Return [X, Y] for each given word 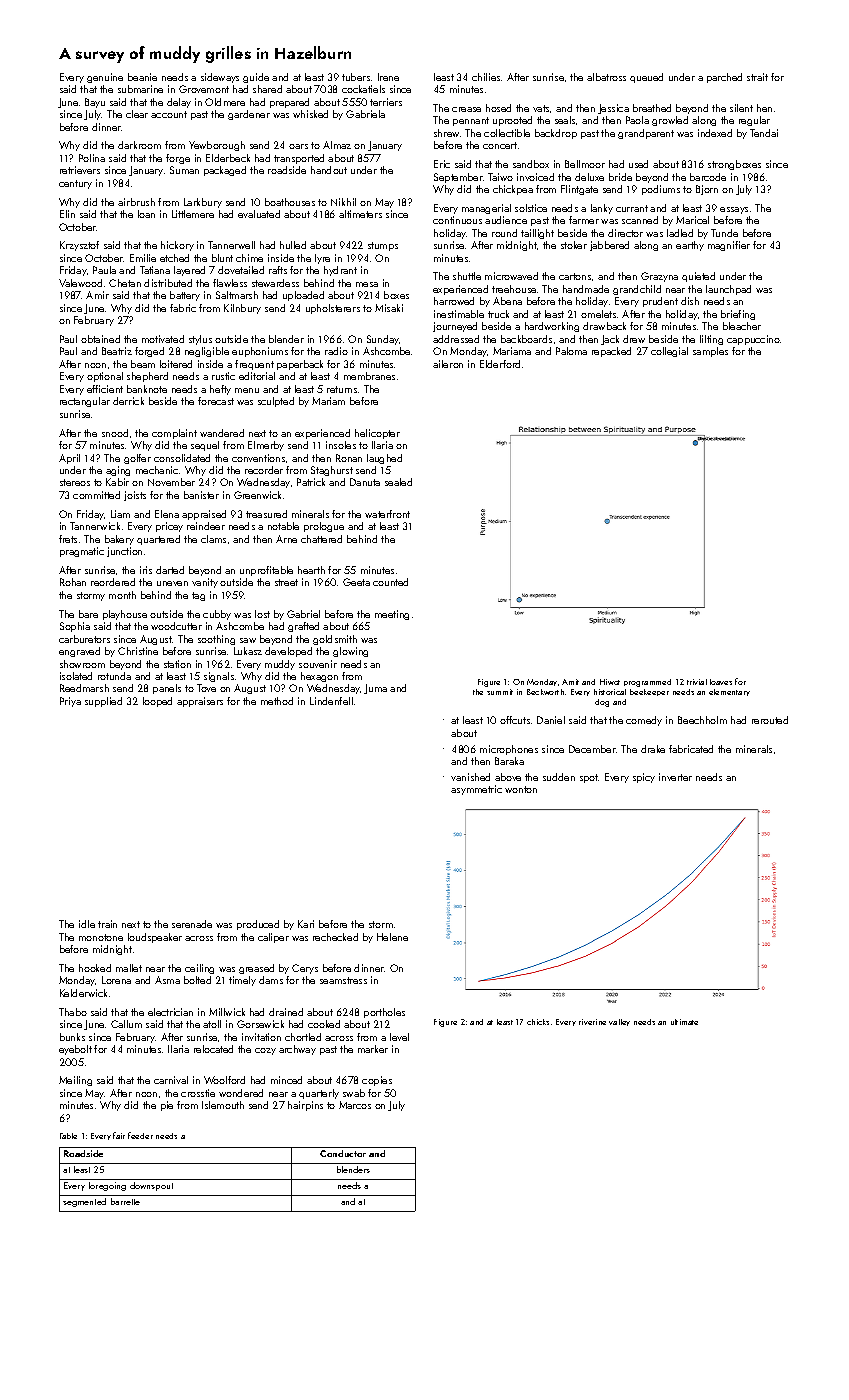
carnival [171, 1080]
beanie [142, 77]
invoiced [535, 177]
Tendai [764, 133]
